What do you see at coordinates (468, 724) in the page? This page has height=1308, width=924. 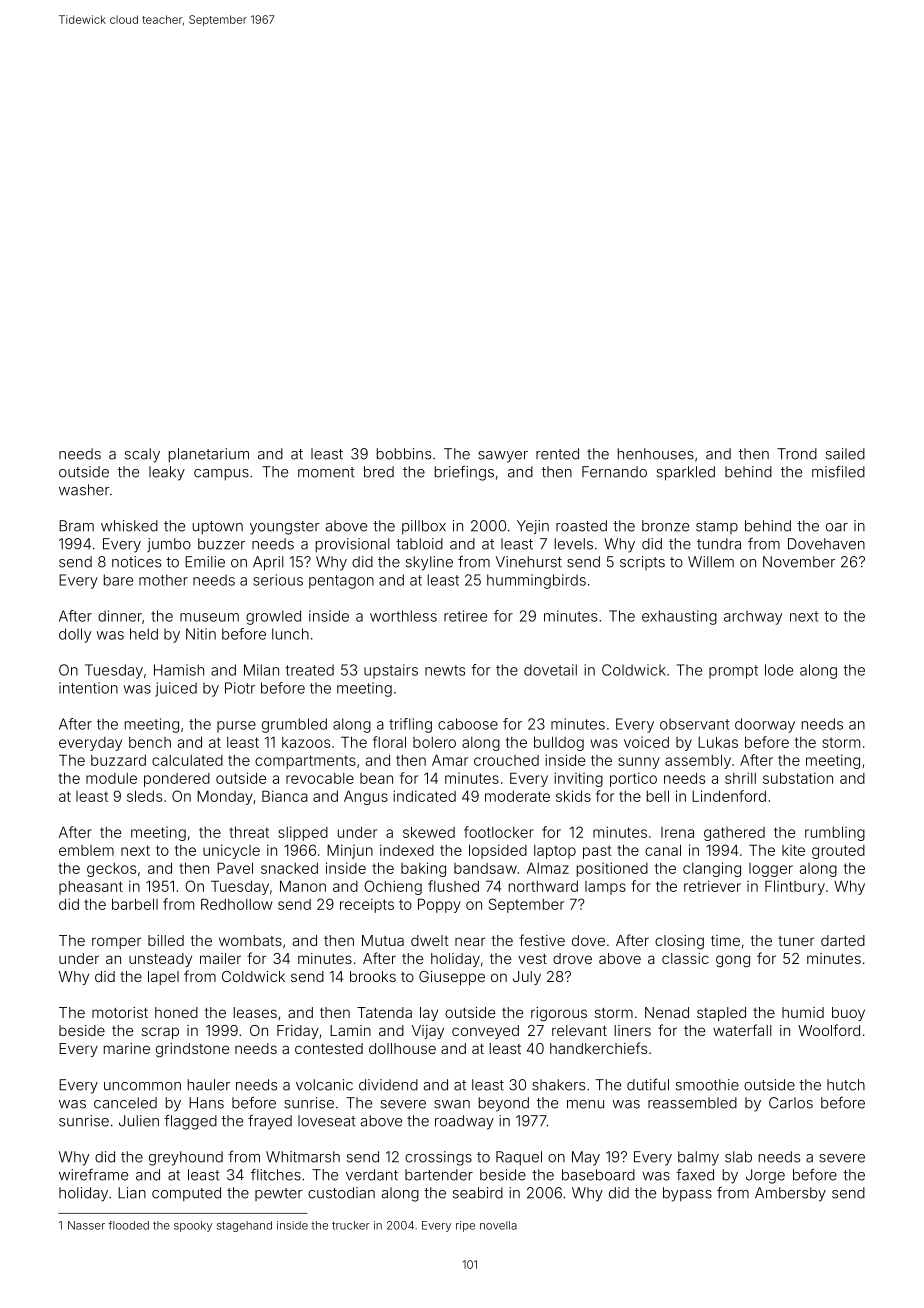 I see `caboose` at bounding box center [468, 724].
